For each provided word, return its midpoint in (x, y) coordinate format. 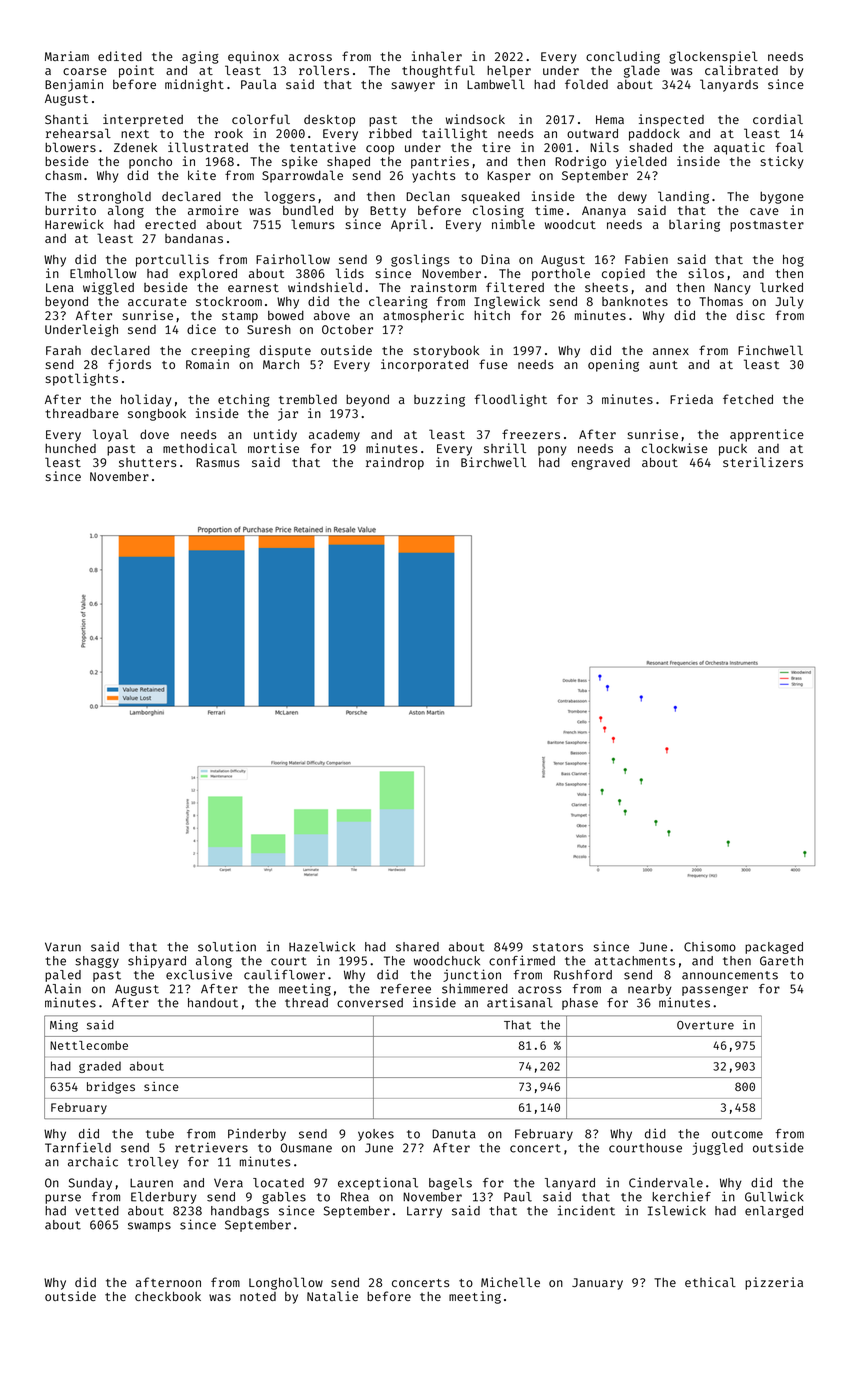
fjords (129, 365)
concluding (623, 57)
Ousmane (306, 1148)
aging (200, 57)
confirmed (522, 960)
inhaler (437, 56)
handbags (240, 1212)
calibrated (741, 70)
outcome (737, 1134)
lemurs (312, 224)
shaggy (97, 962)
